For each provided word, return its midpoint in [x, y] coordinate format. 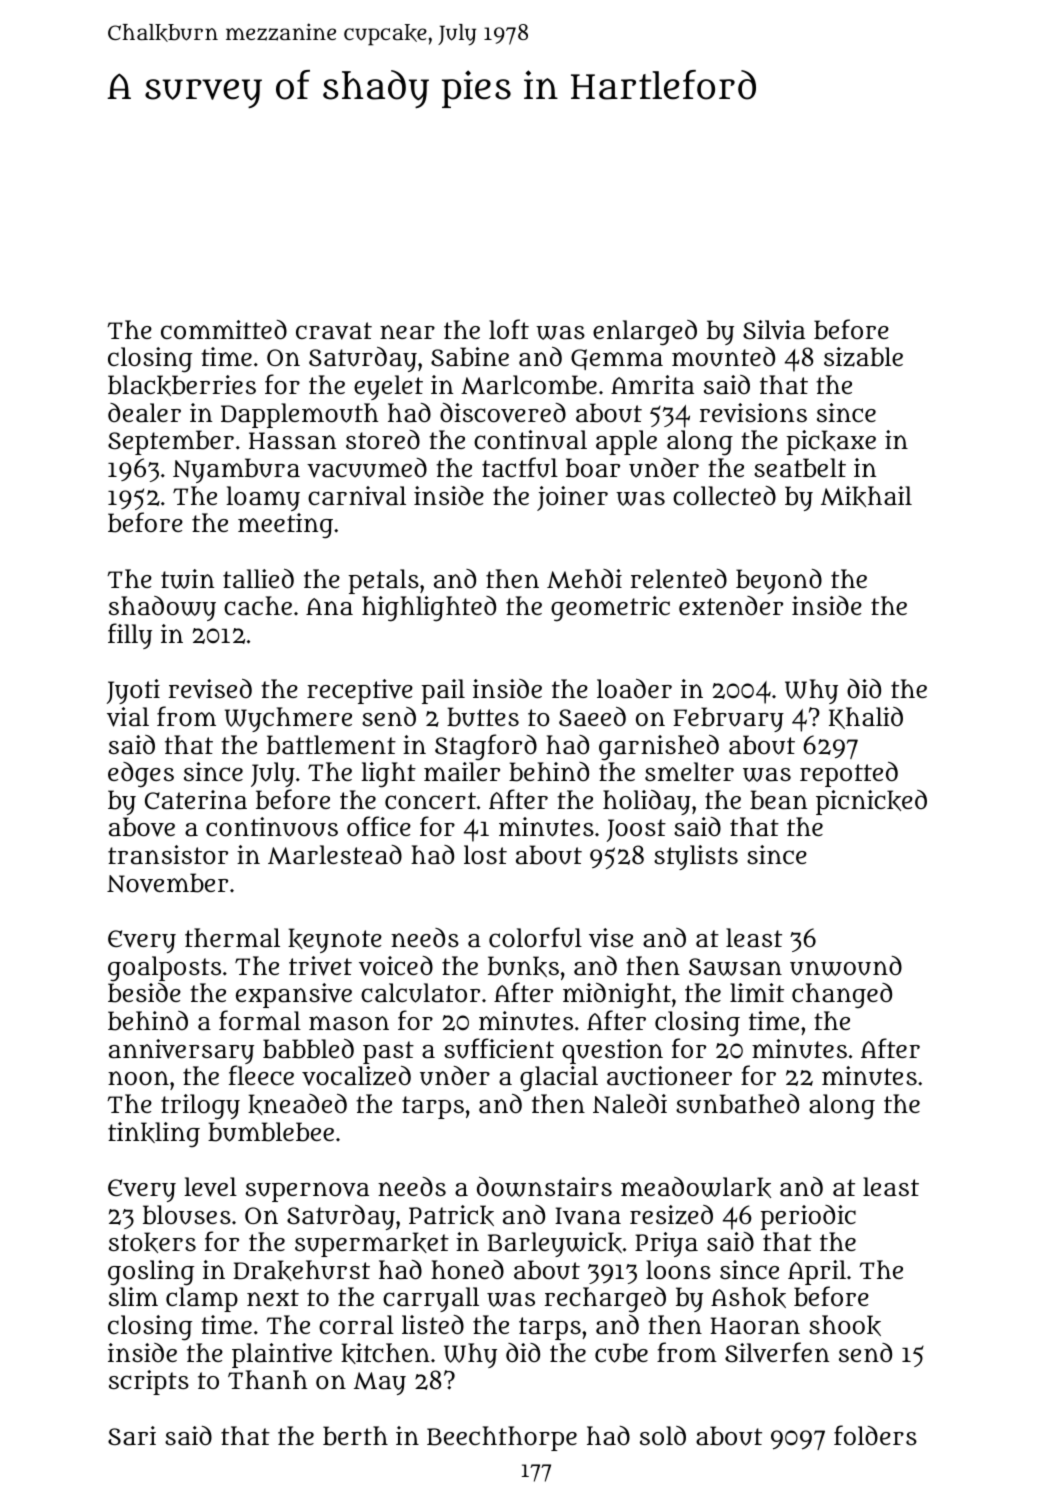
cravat [334, 331]
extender [731, 605]
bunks [523, 966]
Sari [132, 1436]
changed [842, 995]
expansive [294, 995]
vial [128, 717]
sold [663, 1435]
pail [443, 691]
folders [875, 1435]
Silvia [774, 330]
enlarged [645, 333]
